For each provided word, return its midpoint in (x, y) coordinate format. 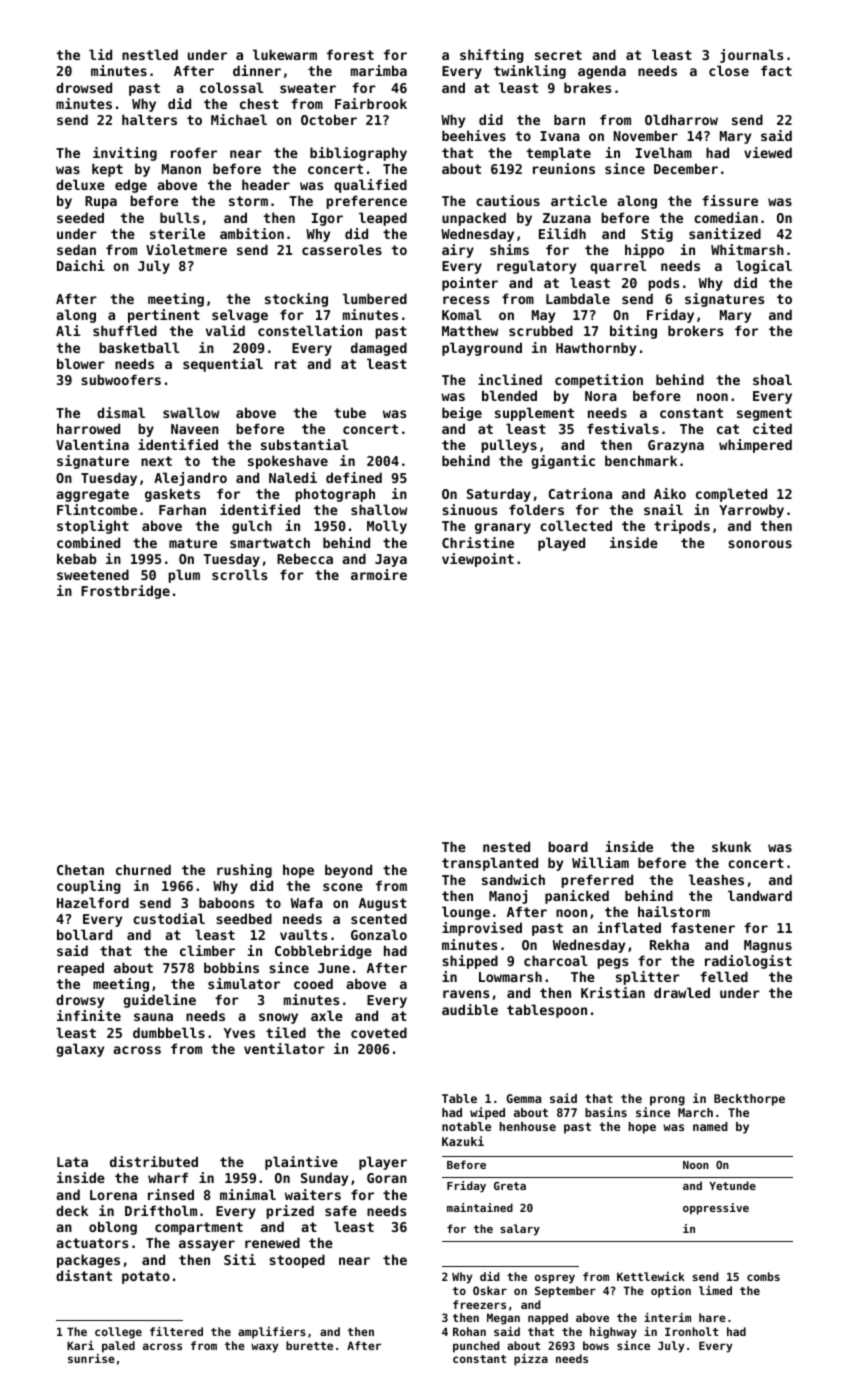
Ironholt (691, 1331)
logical (764, 267)
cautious (508, 200)
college (118, 1333)
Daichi (81, 265)
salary (520, 1230)
